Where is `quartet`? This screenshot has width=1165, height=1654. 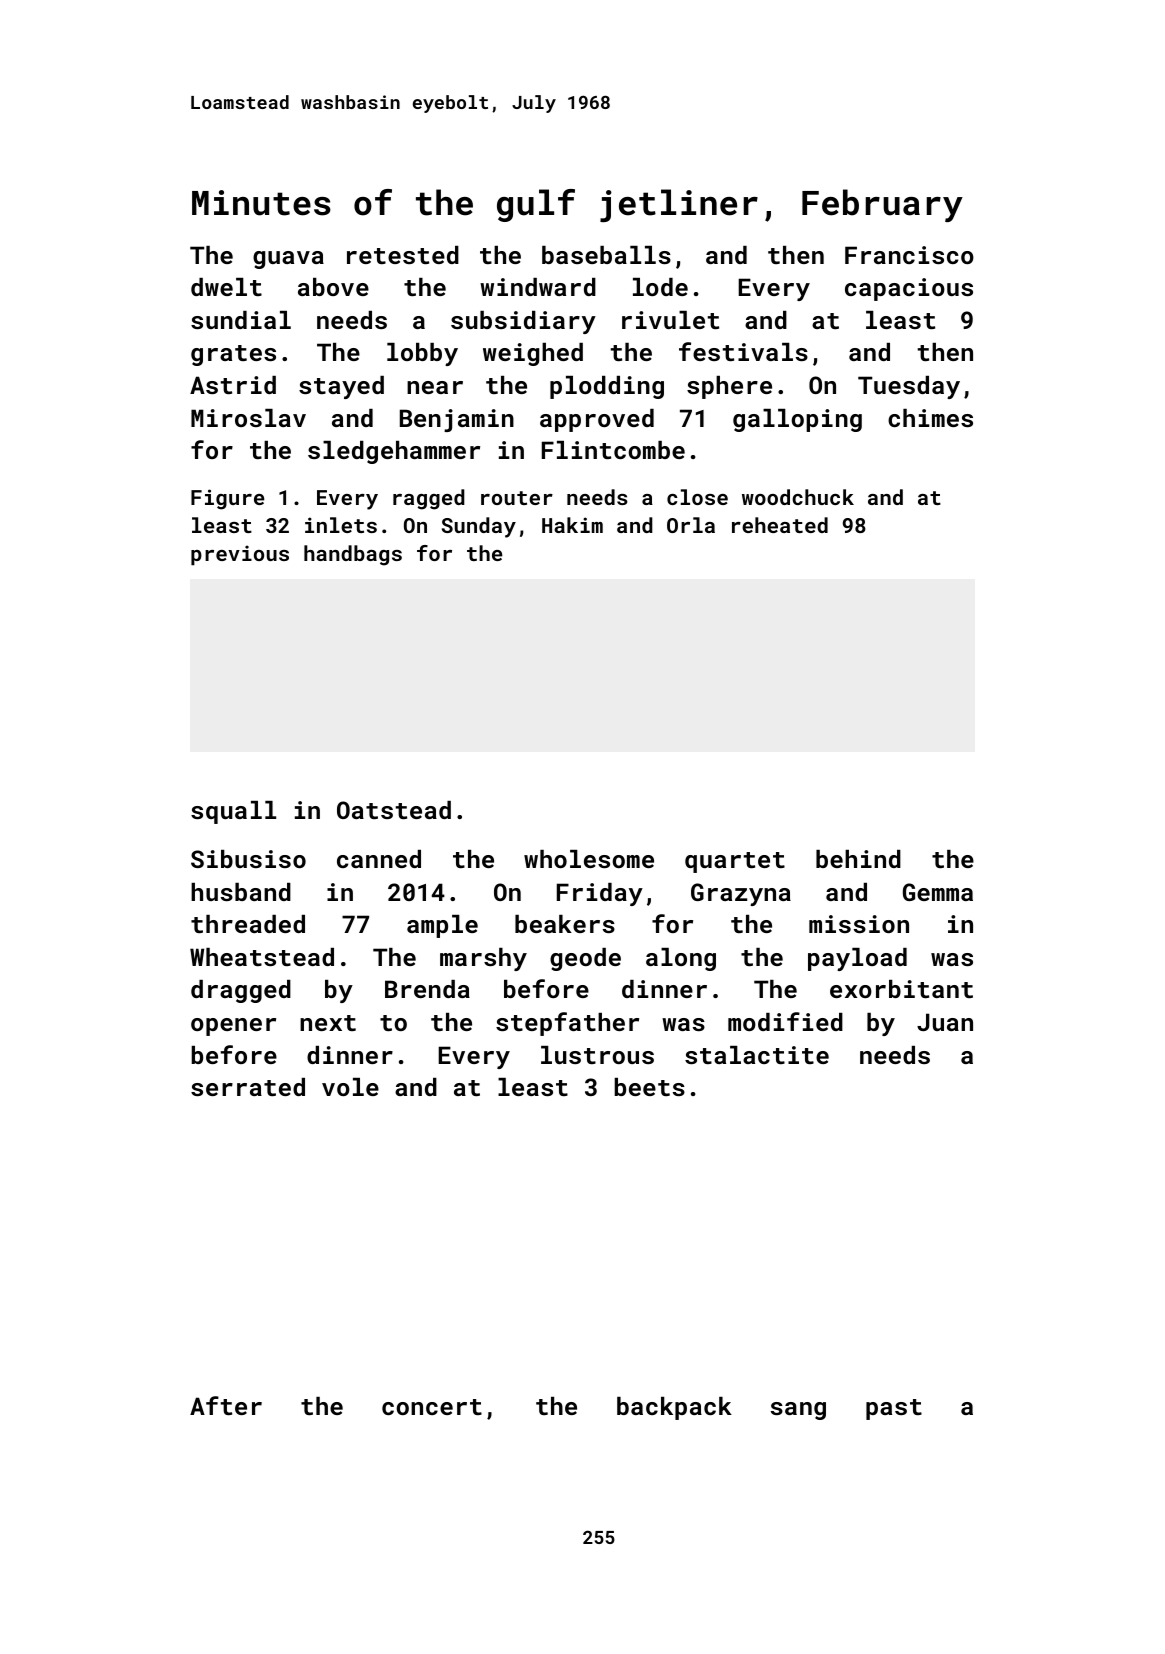 quartet is located at coordinates (735, 862).
